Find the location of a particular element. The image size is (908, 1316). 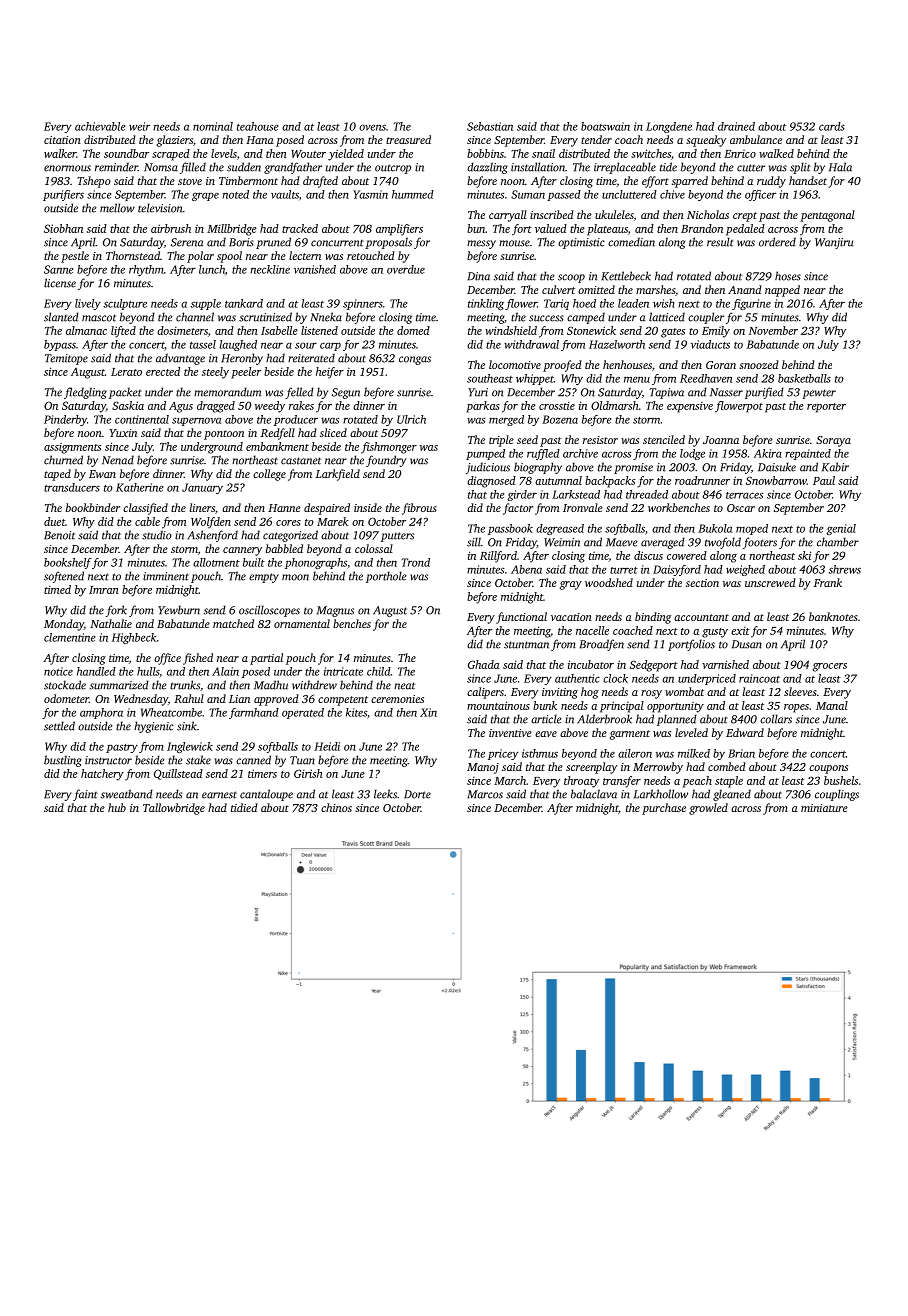

Sebastian is located at coordinates (490, 126).
